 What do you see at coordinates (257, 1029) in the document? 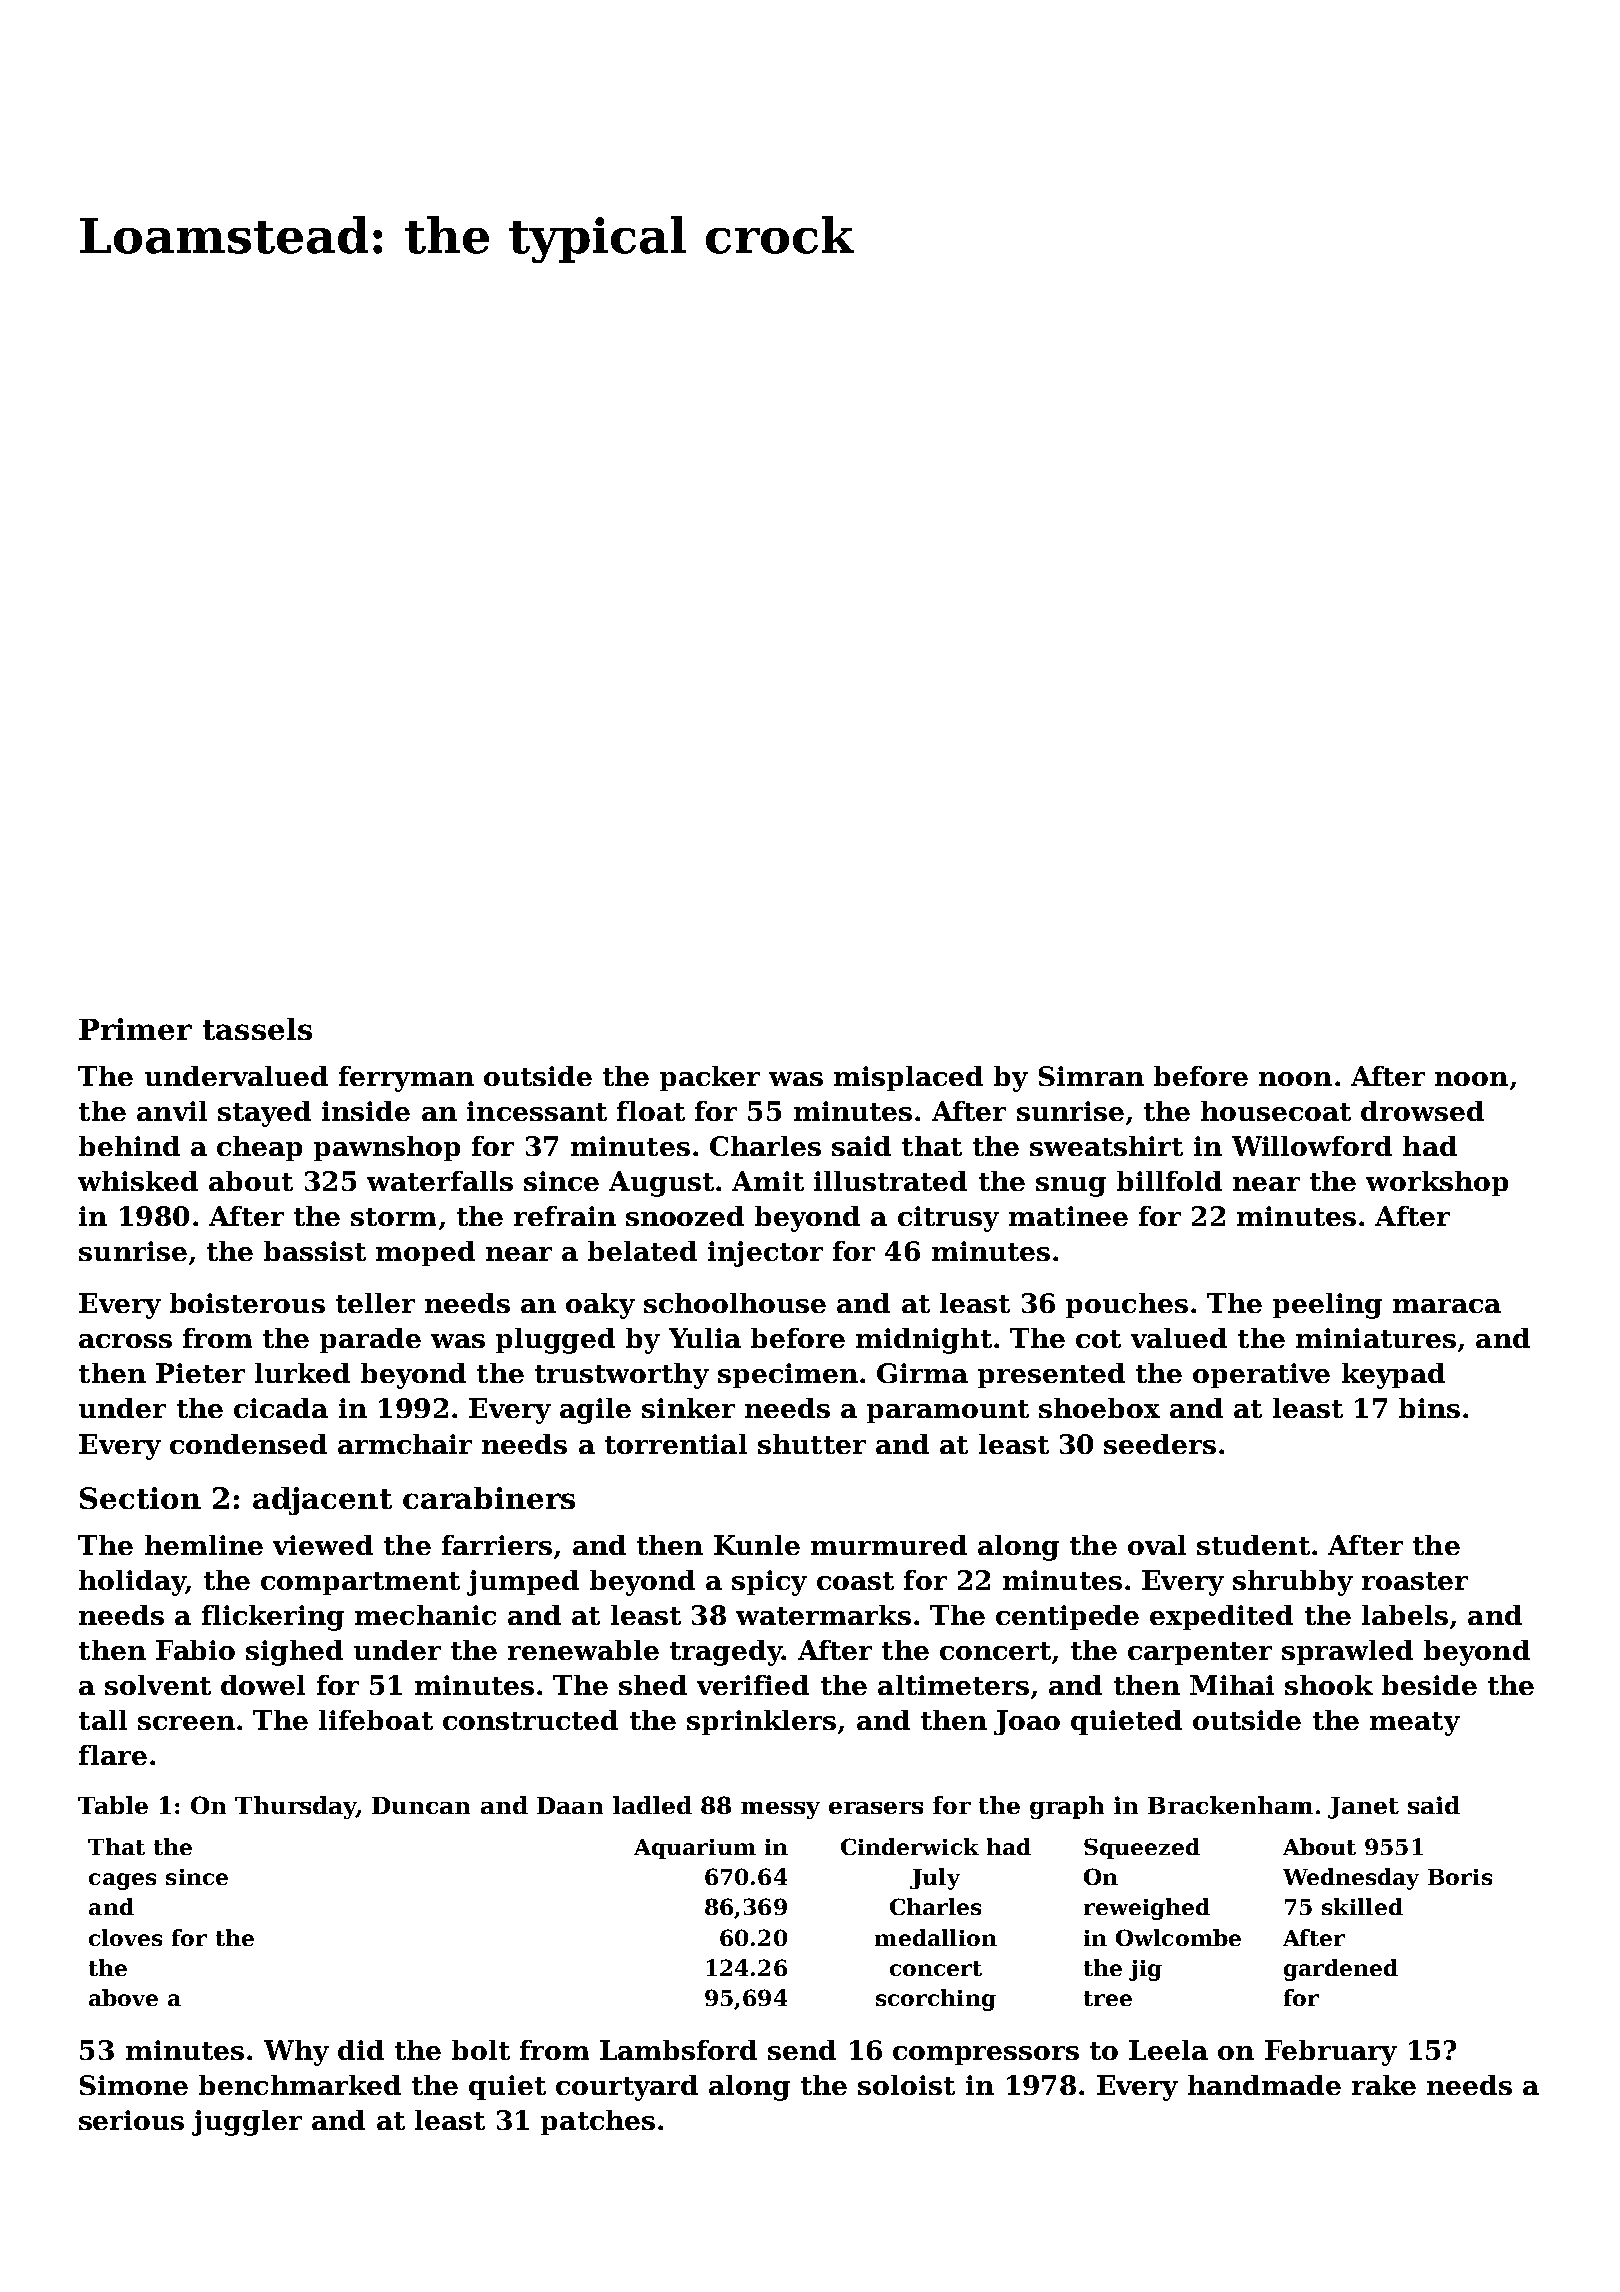
I see `tassels` at bounding box center [257, 1029].
